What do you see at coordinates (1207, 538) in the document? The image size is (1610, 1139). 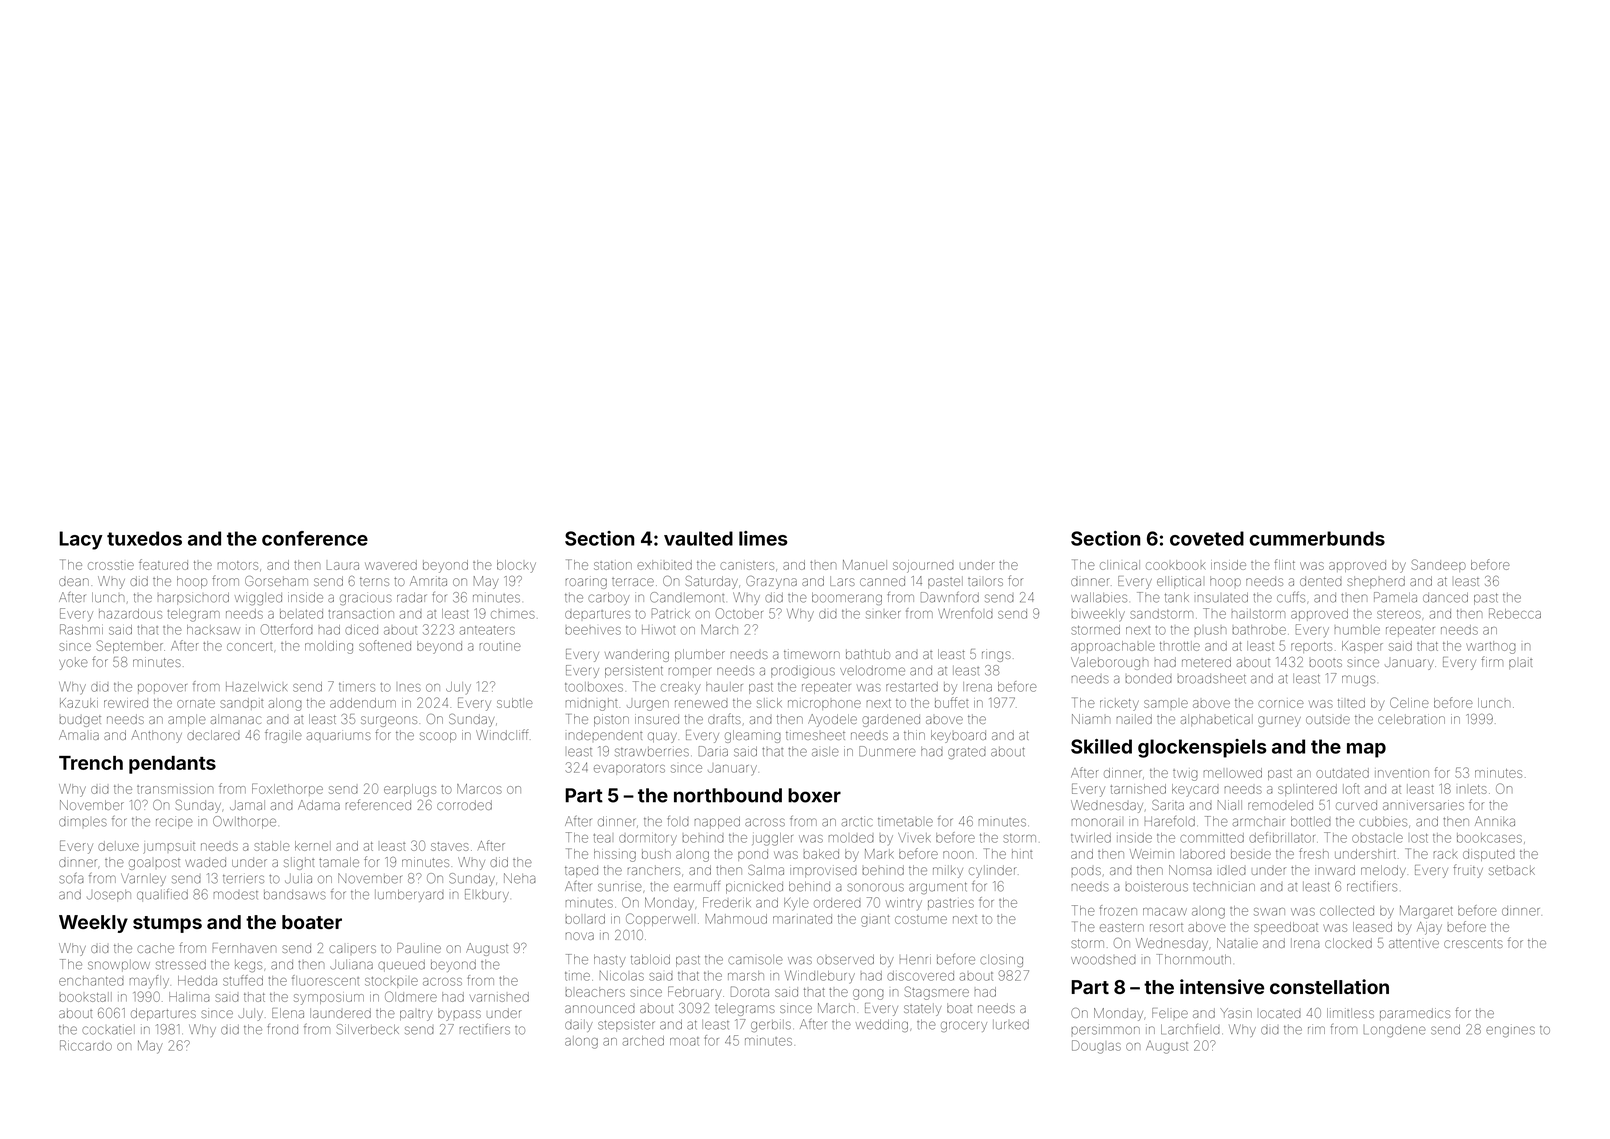 I see `coveted` at bounding box center [1207, 538].
